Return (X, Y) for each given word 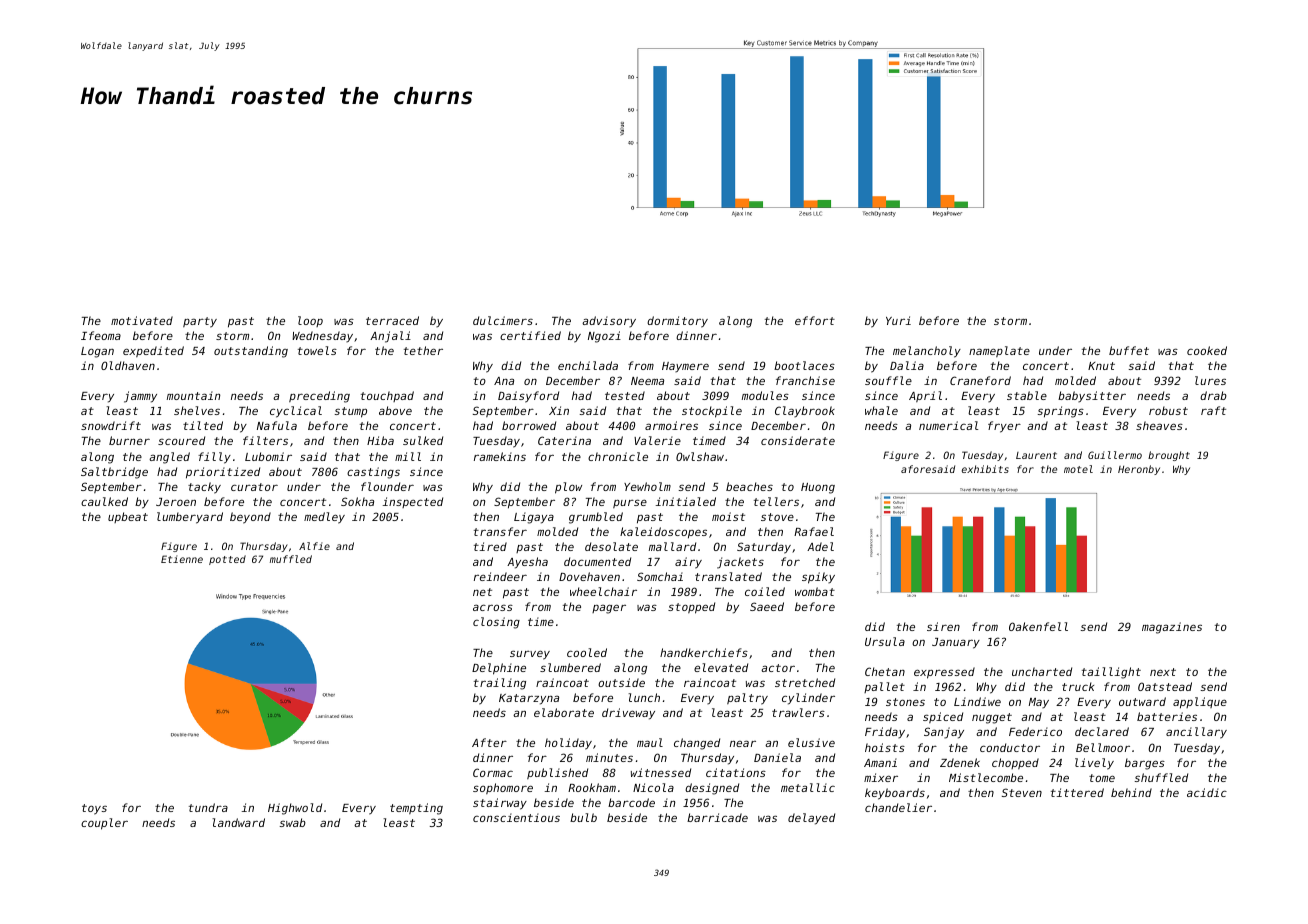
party (200, 322)
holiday (568, 744)
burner (129, 440)
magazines (1172, 628)
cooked (1207, 350)
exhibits (985, 469)
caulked (104, 501)
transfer (500, 531)
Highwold (295, 809)
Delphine (499, 669)
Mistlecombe (986, 777)
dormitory (677, 322)
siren (943, 626)
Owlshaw (700, 456)
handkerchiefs (704, 652)
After (489, 742)
